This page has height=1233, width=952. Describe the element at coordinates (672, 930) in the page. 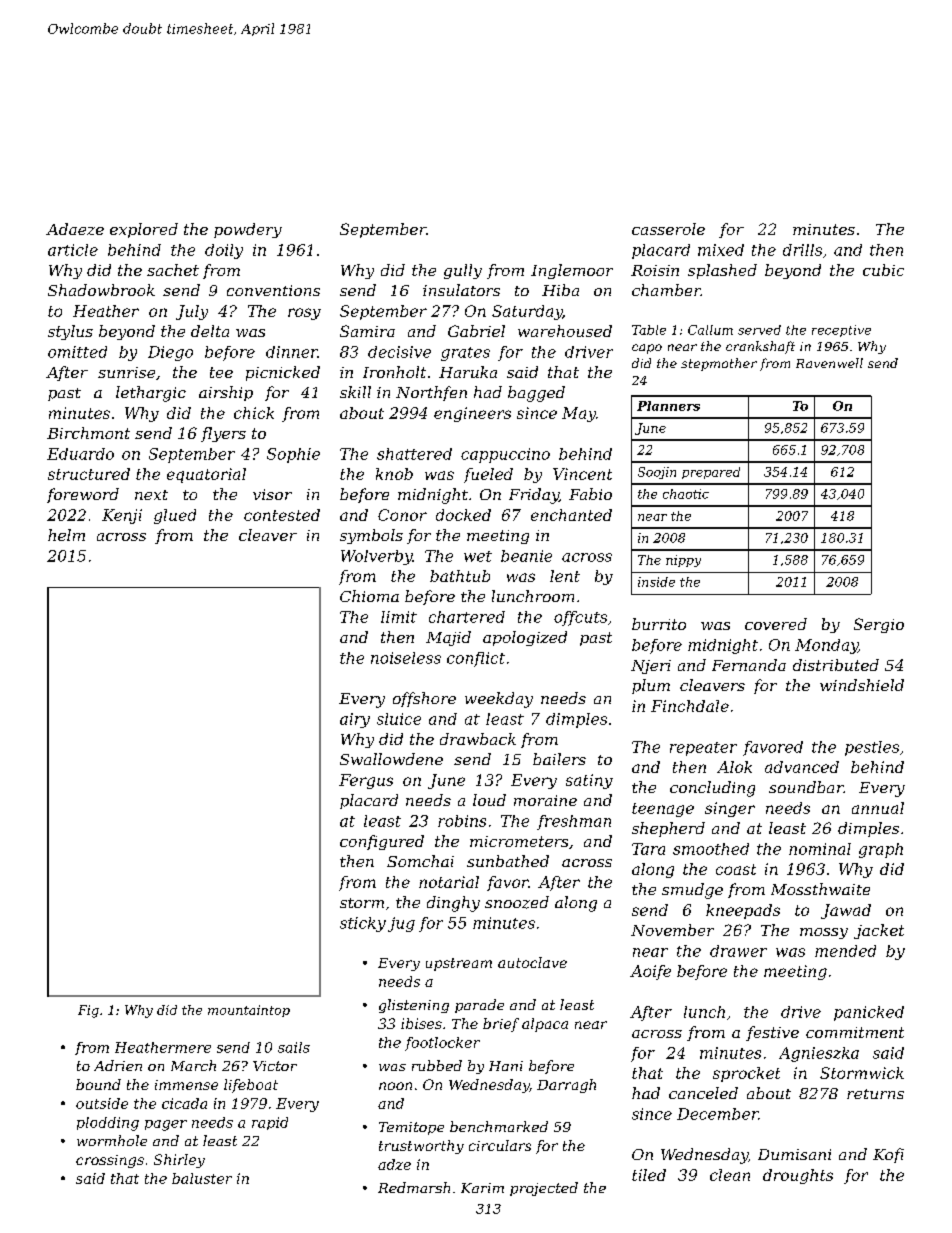

I see `November` at that location.
